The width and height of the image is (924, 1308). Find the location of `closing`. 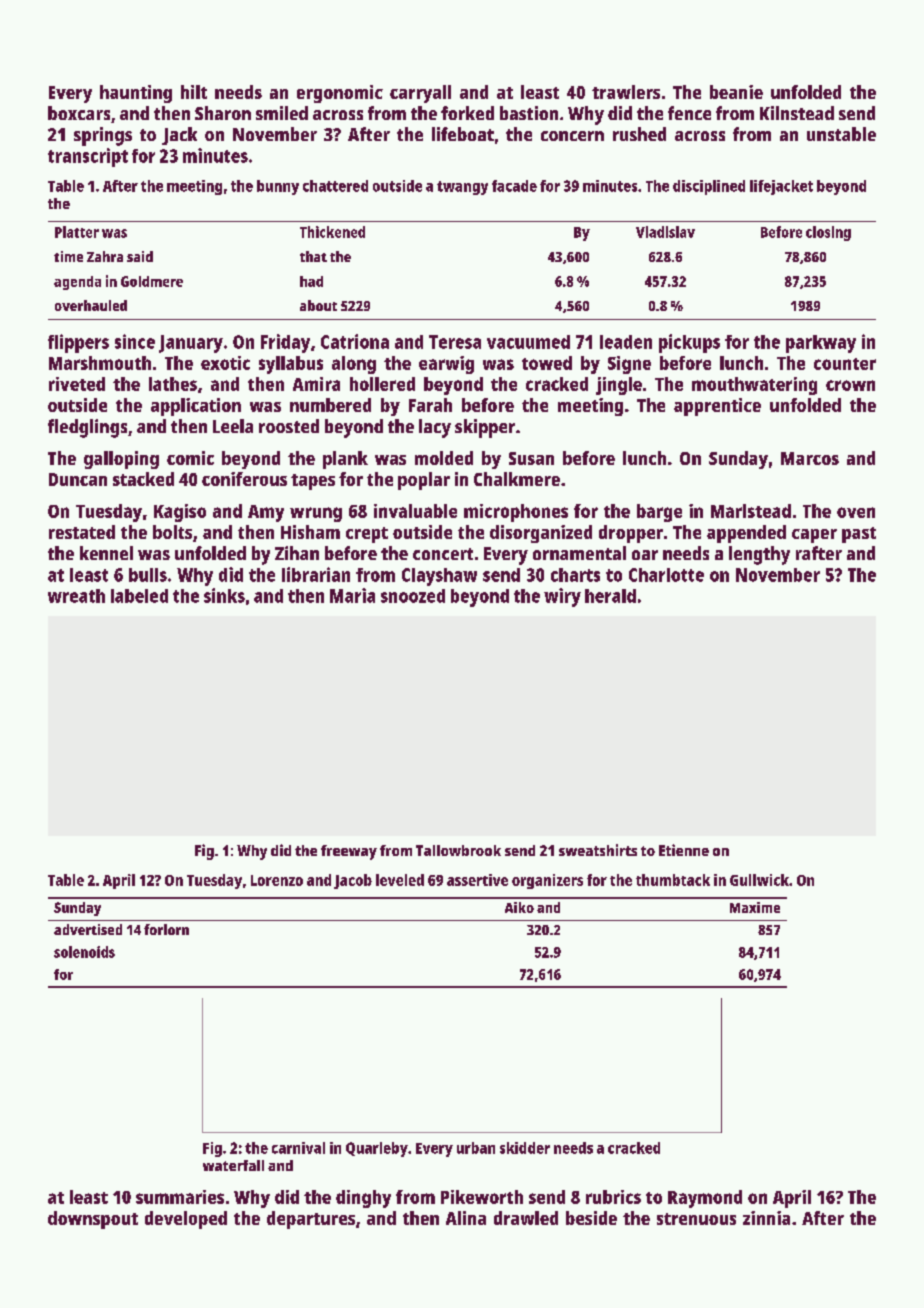

closing is located at coordinates (828, 233).
